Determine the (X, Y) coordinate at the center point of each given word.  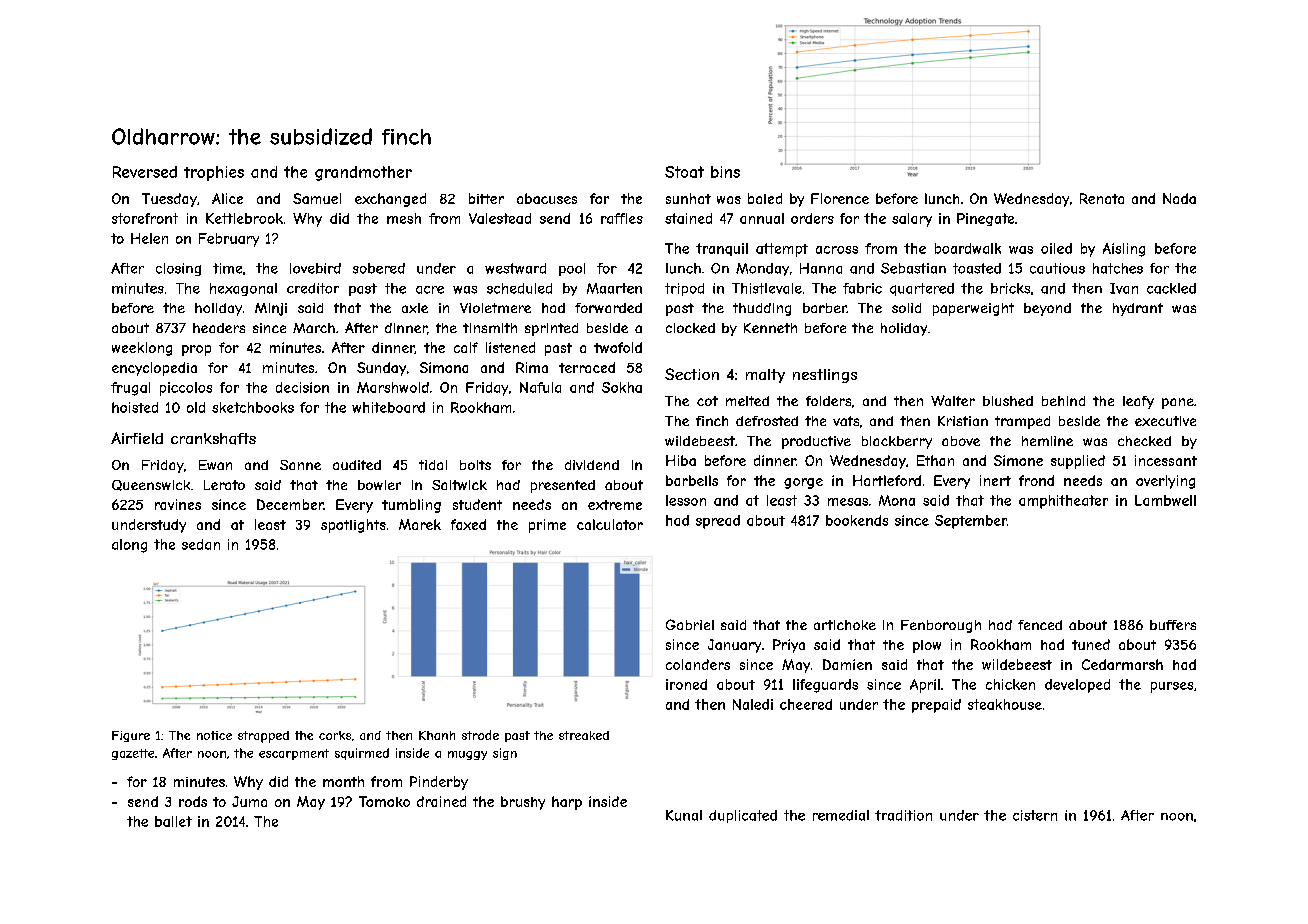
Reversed (145, 172)
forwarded (608, 308)
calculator (610, 524)
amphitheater (1063, 502)
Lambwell (1165, 500)
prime (547, 526)
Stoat (684, 172)
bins (725, 172)
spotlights (353, 526)
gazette (133, 754)
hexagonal (243, 289)
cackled (1171, 288)
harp (567, 803)
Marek (420, 524)
